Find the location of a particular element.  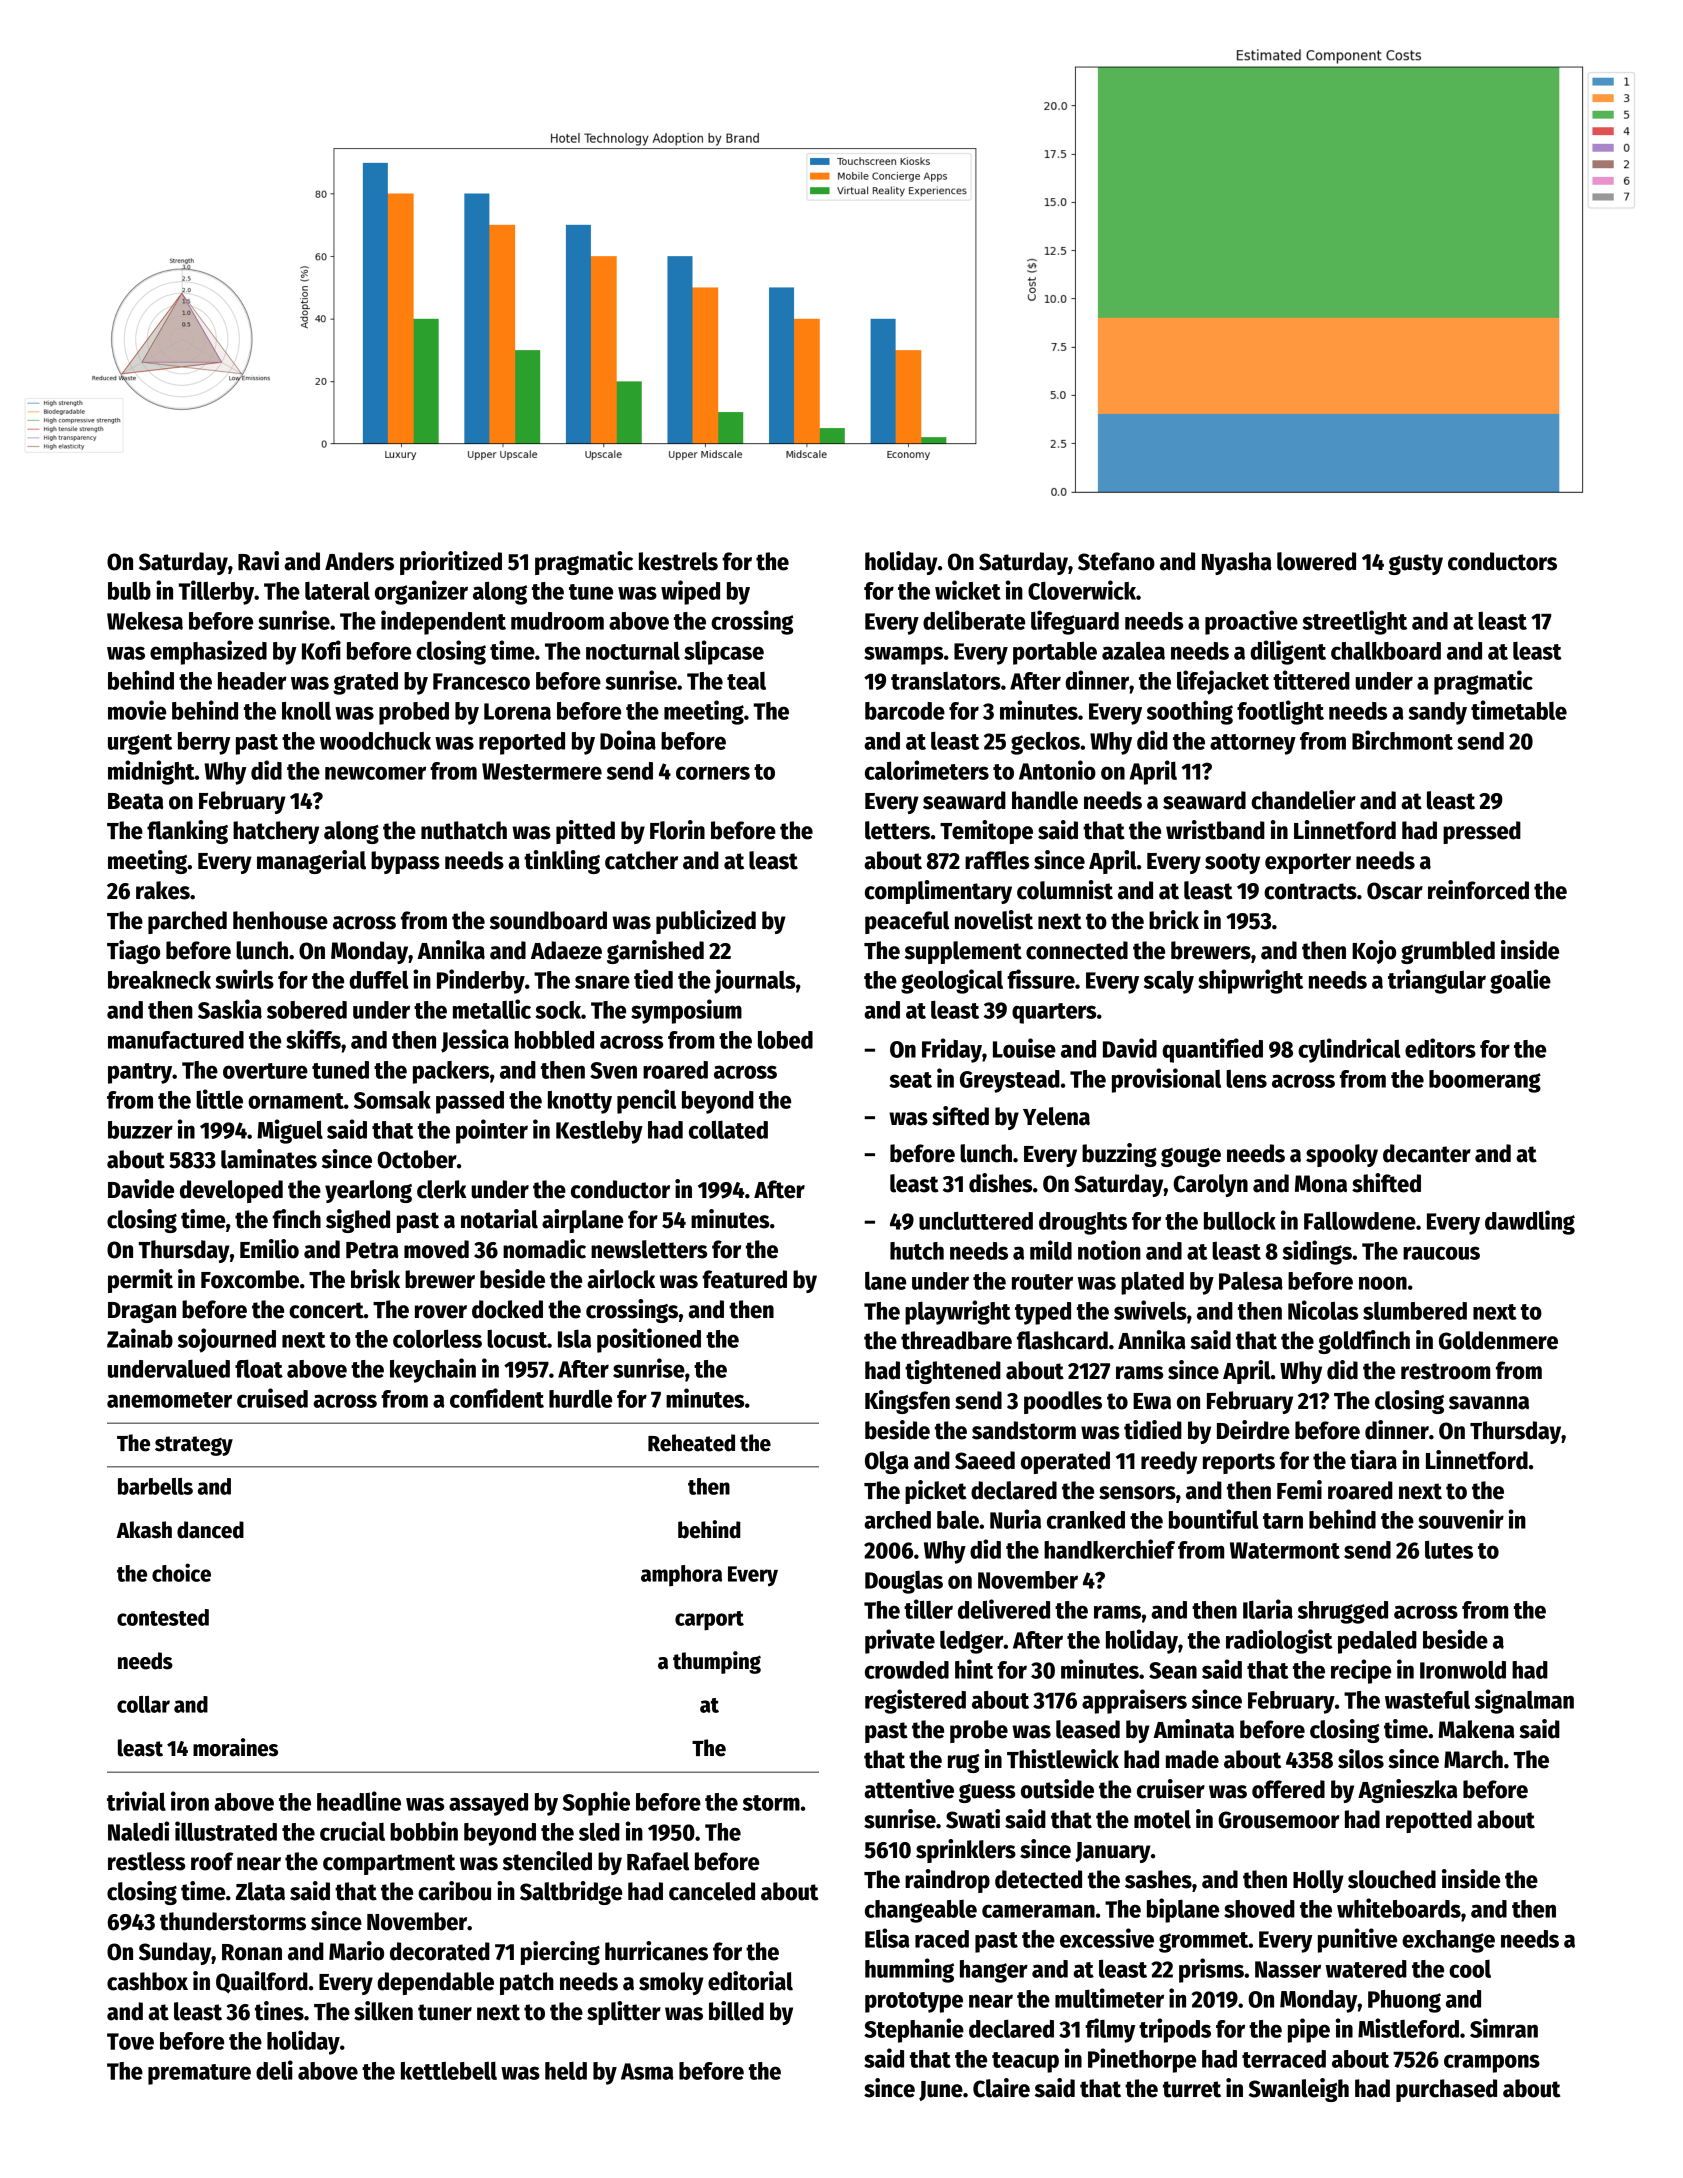

sandy is located at coordinates (1437, 713).
